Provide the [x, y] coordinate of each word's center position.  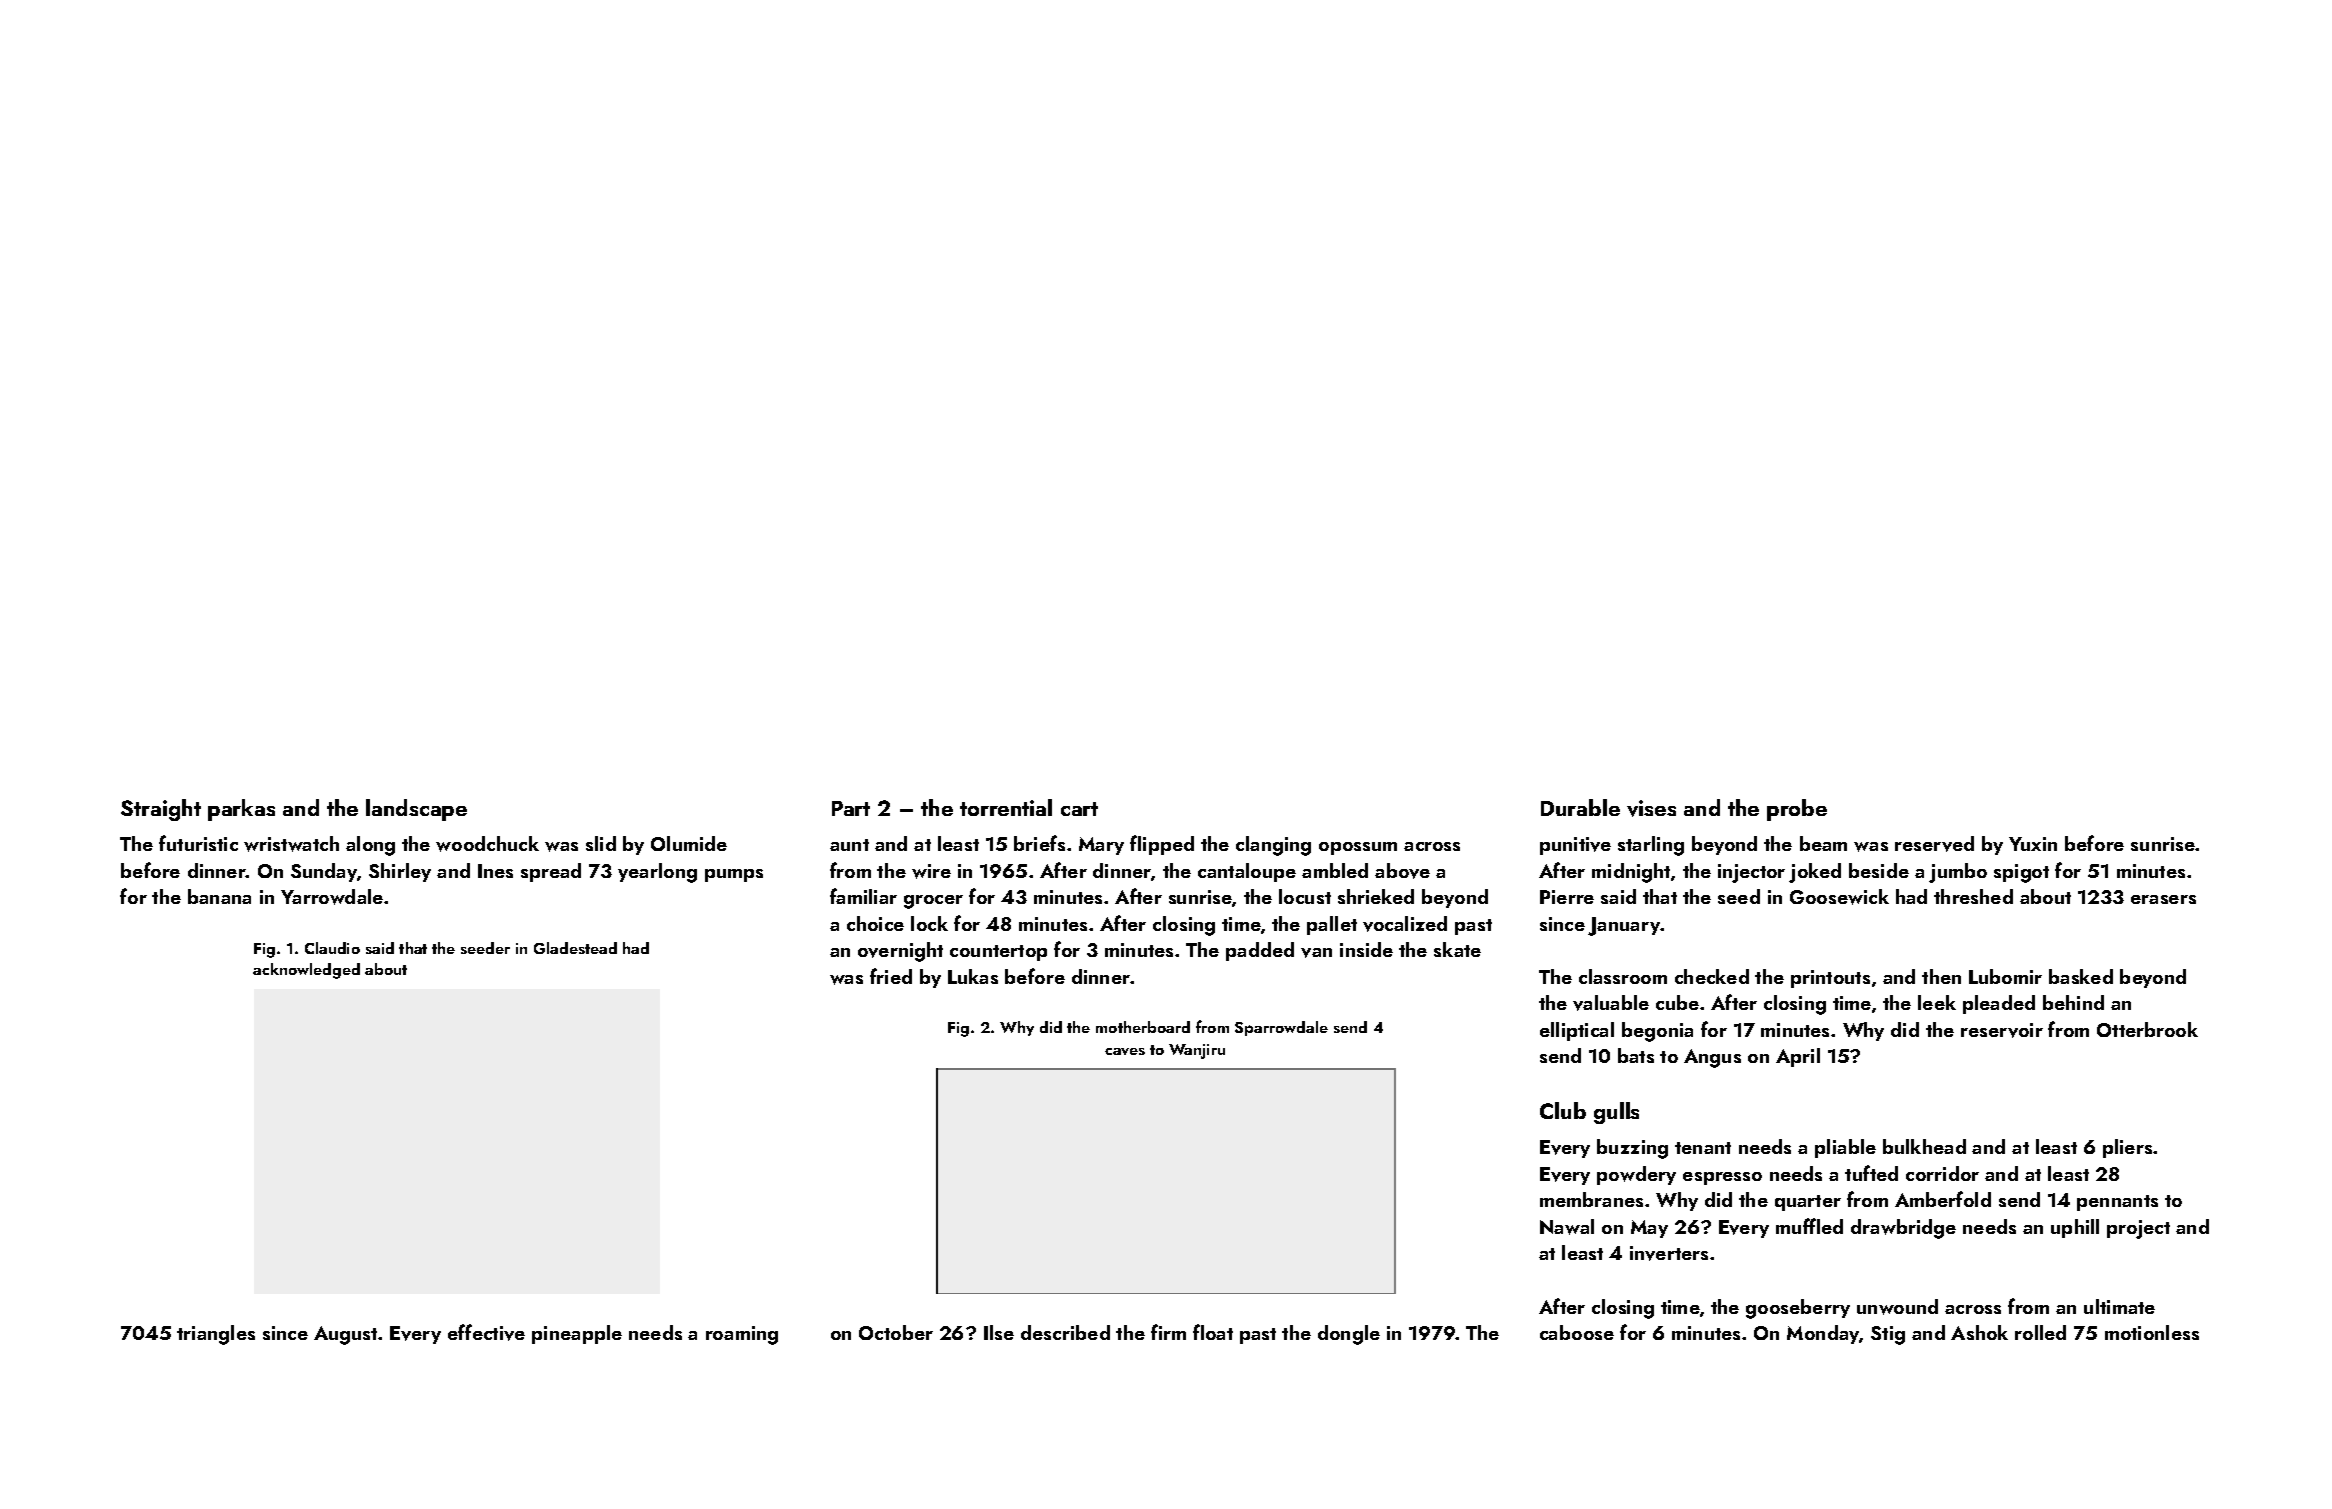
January [1624, 926]
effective [486, 1332]
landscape [416, 810]
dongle [1349, 1335]
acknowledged [306, 971]
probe [1797, 810]
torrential [1006, 807]
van [1316, 953]
